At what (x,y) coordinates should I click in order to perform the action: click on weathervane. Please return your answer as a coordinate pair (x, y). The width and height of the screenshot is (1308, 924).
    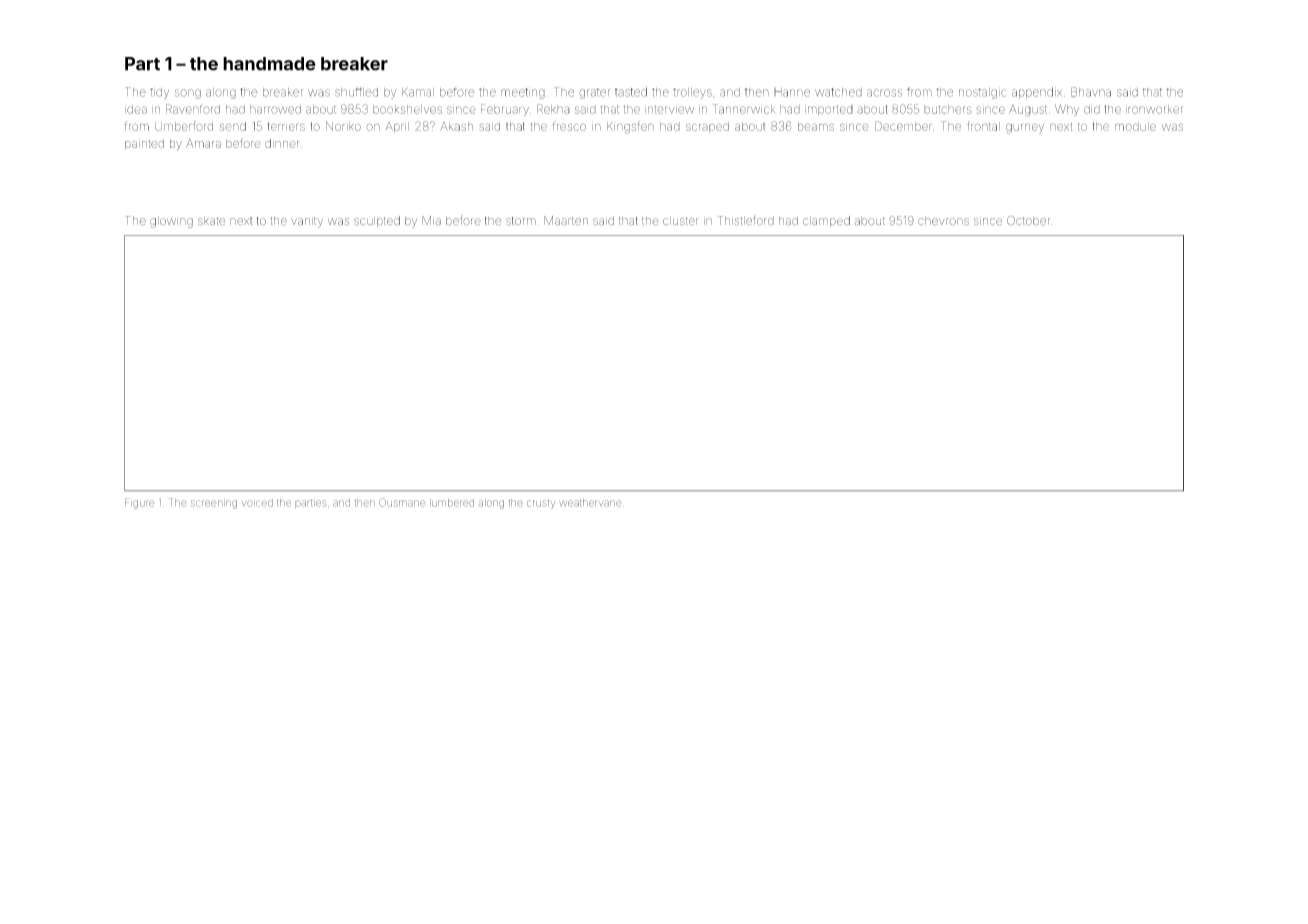
    Looking at the image, I should click on (590, 503).
